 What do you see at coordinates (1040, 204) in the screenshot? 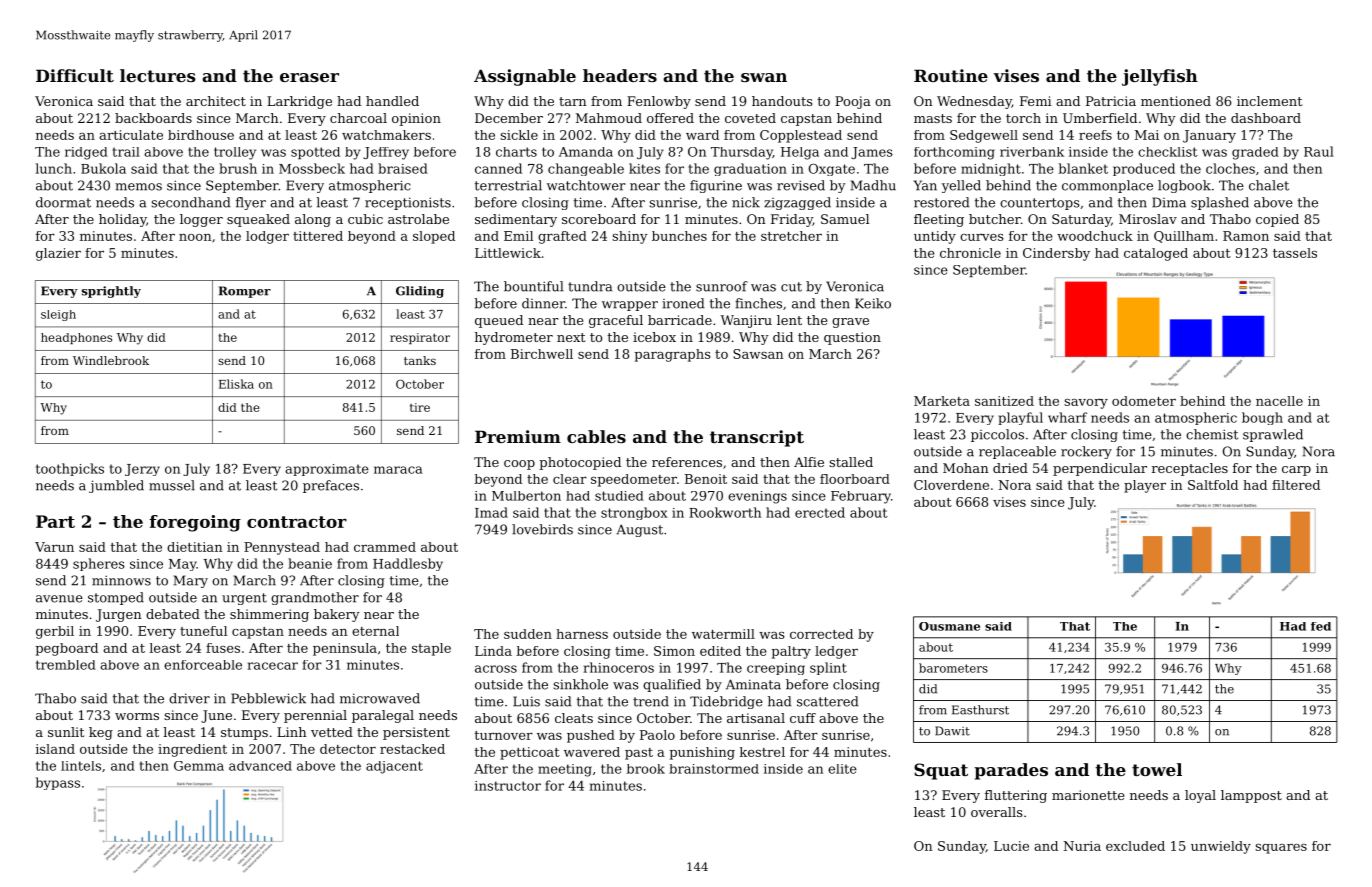
I see `countertops` at bounding box center [1040, 204].
